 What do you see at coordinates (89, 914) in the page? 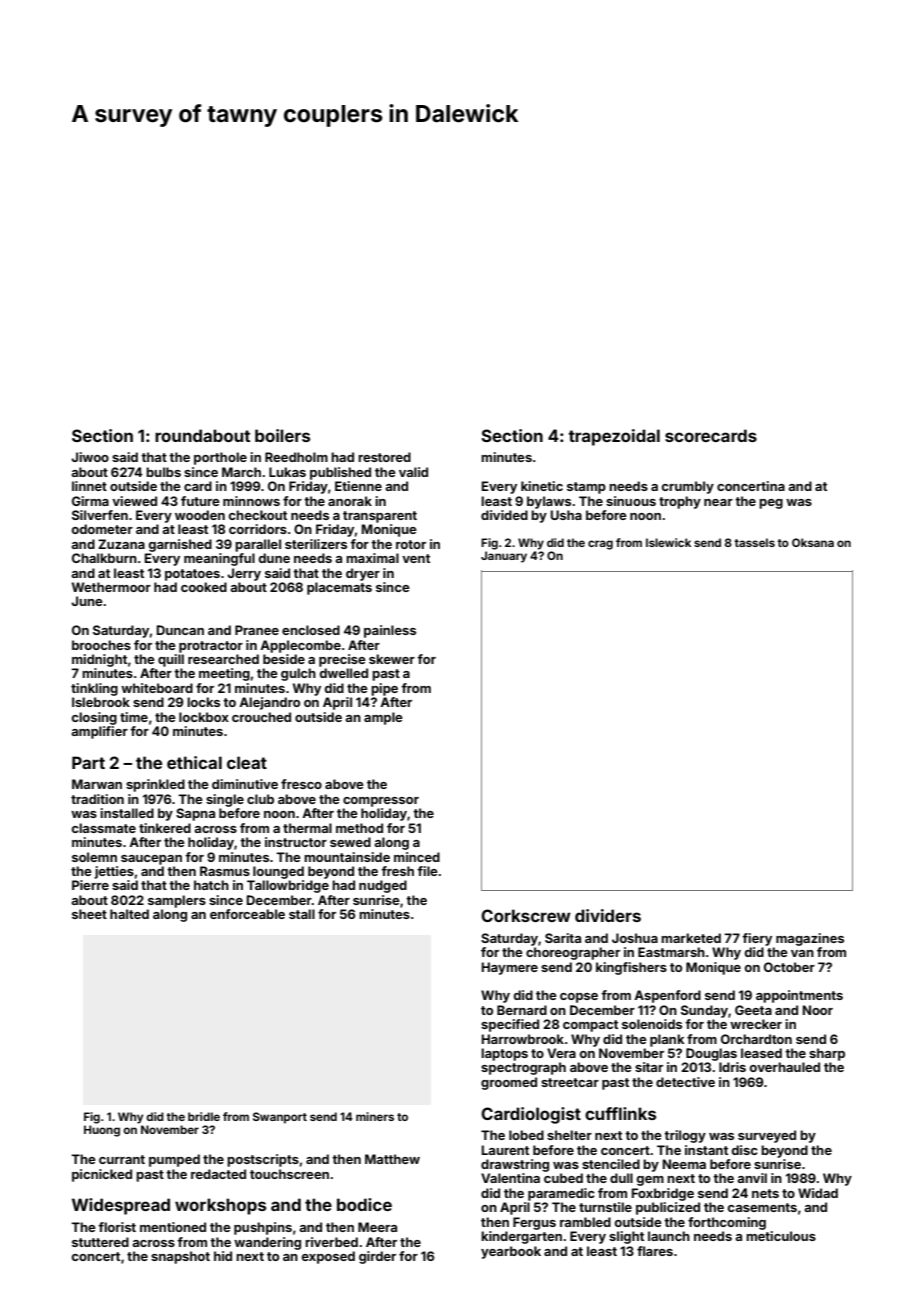
I see `sheet` at bounding box center [89, 914].
